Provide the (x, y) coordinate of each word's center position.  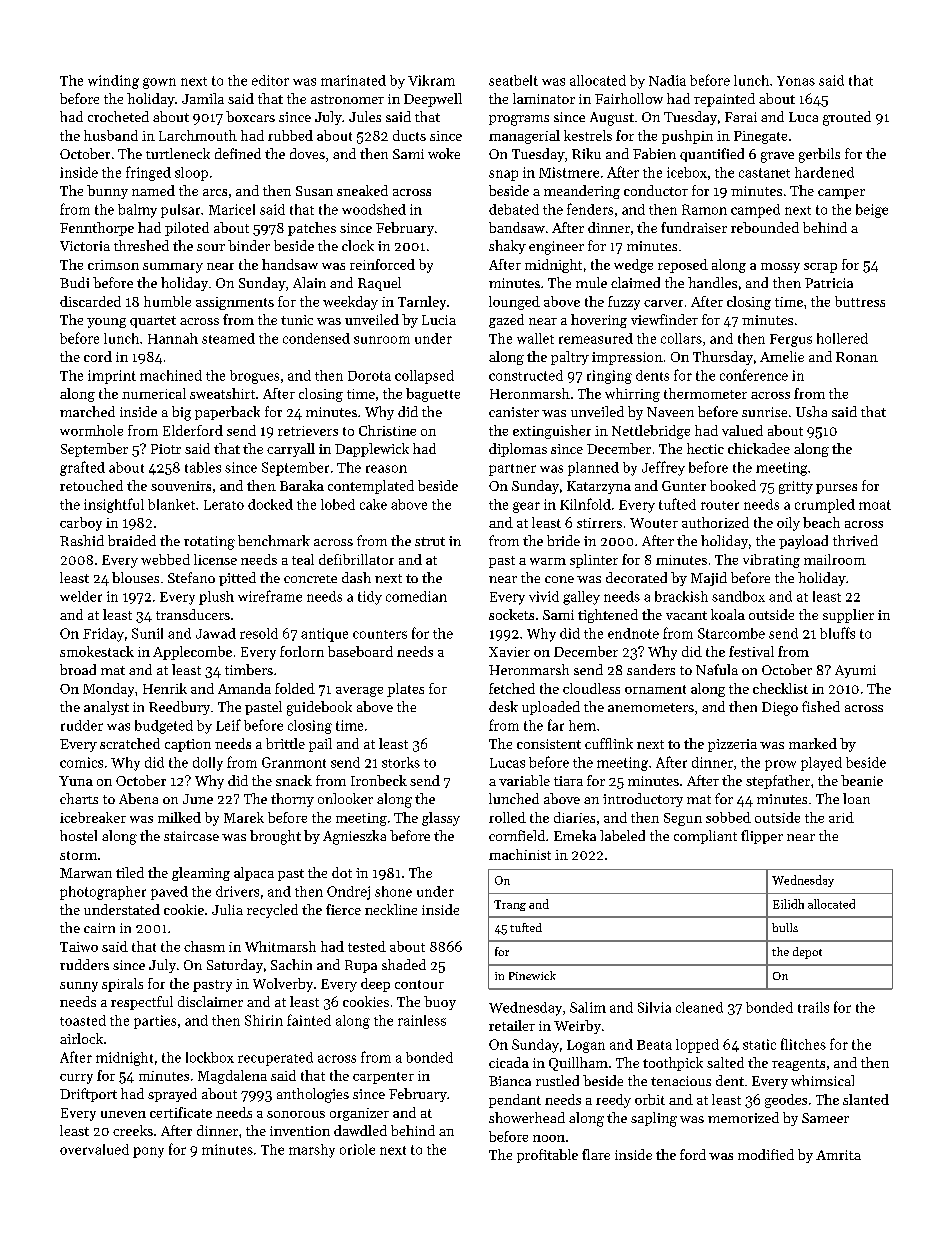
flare (596, 1154)
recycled (272, 911)
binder (249, 245)
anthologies (313, 1095)
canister (514, 412)
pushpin (687, 137)
